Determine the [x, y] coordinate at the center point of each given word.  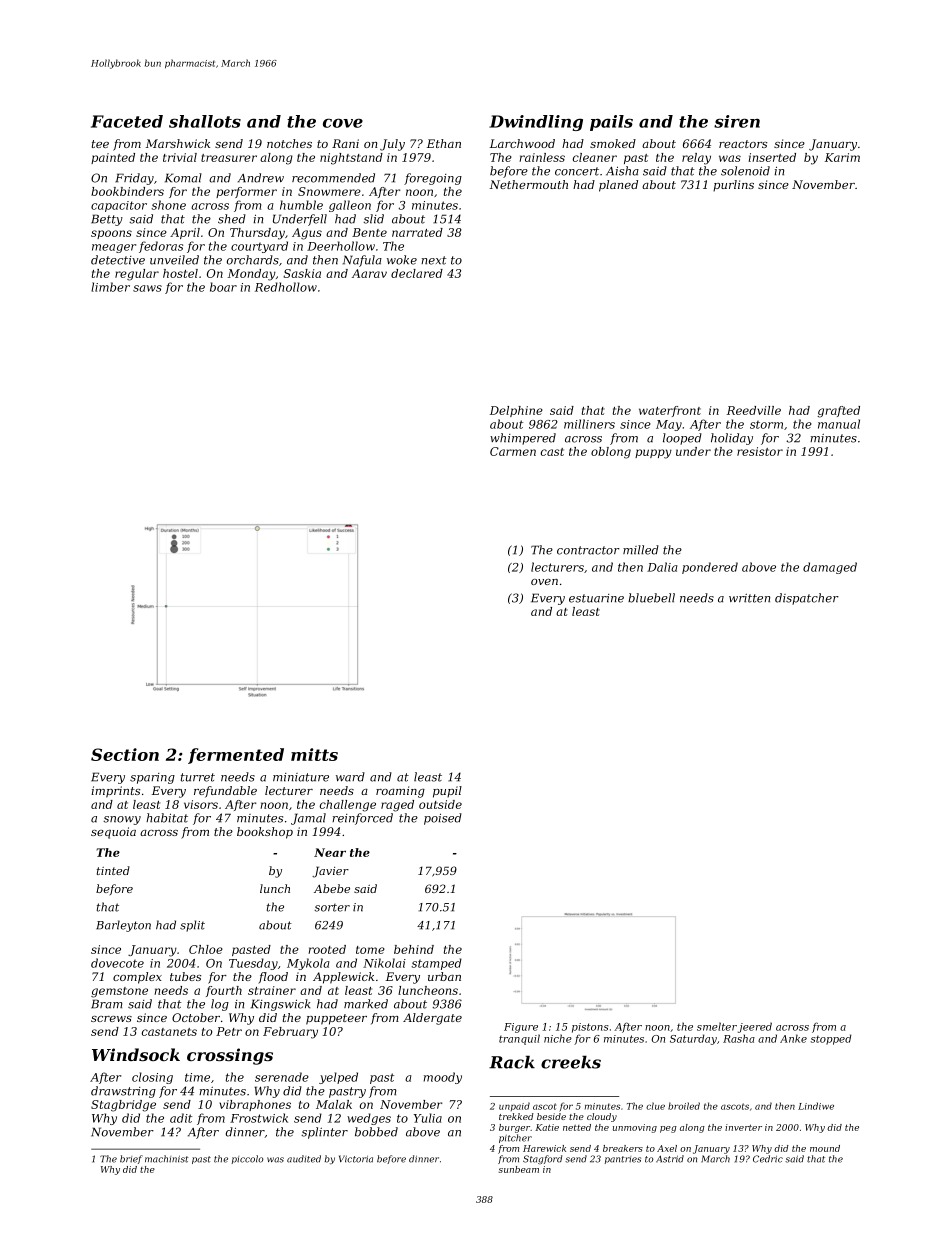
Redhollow [286, 287]
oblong [611, 453]
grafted [839, 412]
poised [443, 819]
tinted [113, 870]
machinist [166, 1159]
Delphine [516, 411]
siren [737, 121]
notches [289, 143]
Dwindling [536, 123]
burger [515, 1128]
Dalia [662, 567]
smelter [717, 1026]
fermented [236, 756]
